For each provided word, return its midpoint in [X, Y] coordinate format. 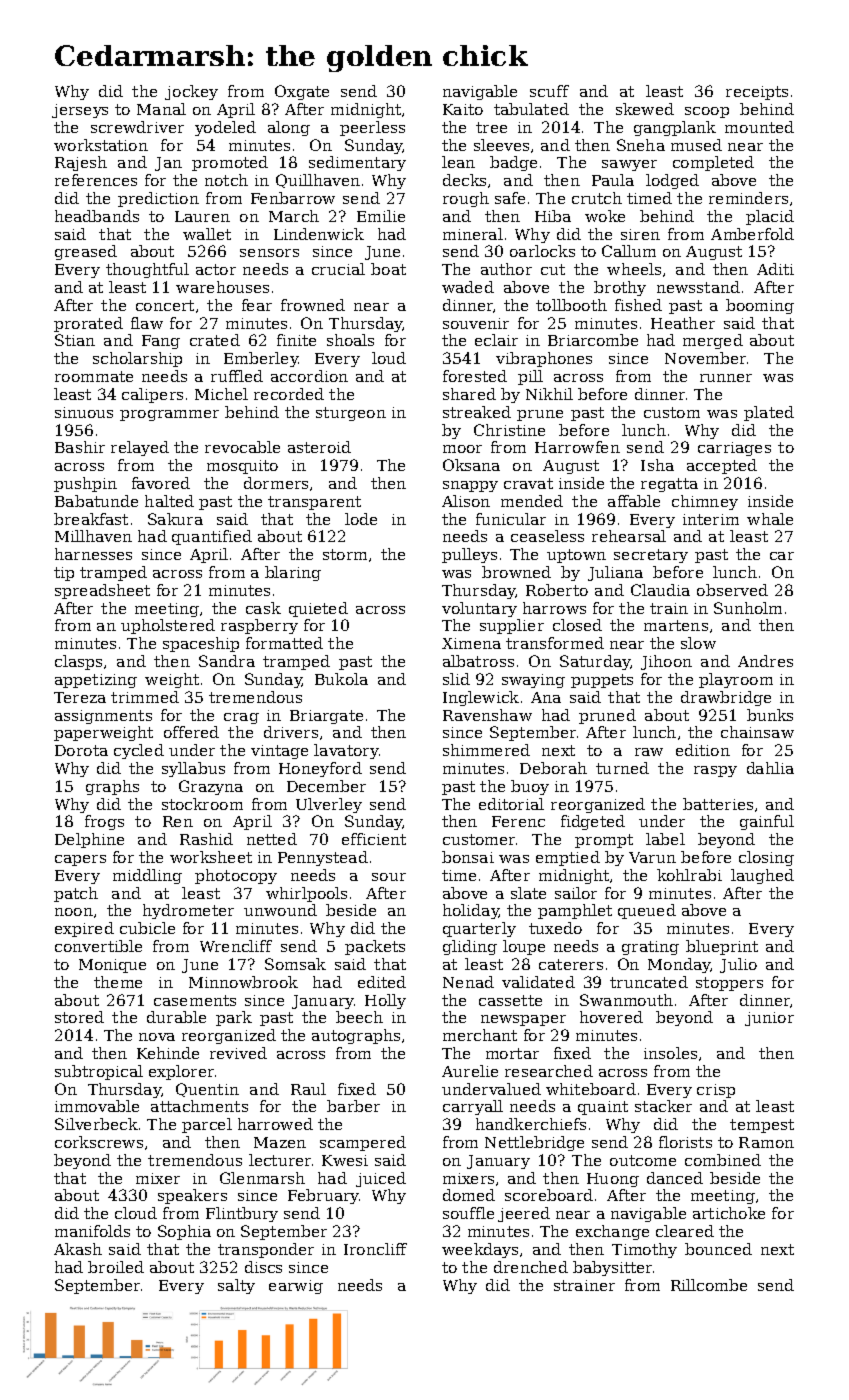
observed [732, 590]
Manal [161, 109]
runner [726, 378]
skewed [645, 109]
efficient [374, 839]
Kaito [463, 109]
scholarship [137, 359]
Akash [78, 1249]
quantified [212, 537]
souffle [468, 1213]
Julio [738, 965]
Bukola [341, 679]
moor [462, 449]
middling [147, 876]
